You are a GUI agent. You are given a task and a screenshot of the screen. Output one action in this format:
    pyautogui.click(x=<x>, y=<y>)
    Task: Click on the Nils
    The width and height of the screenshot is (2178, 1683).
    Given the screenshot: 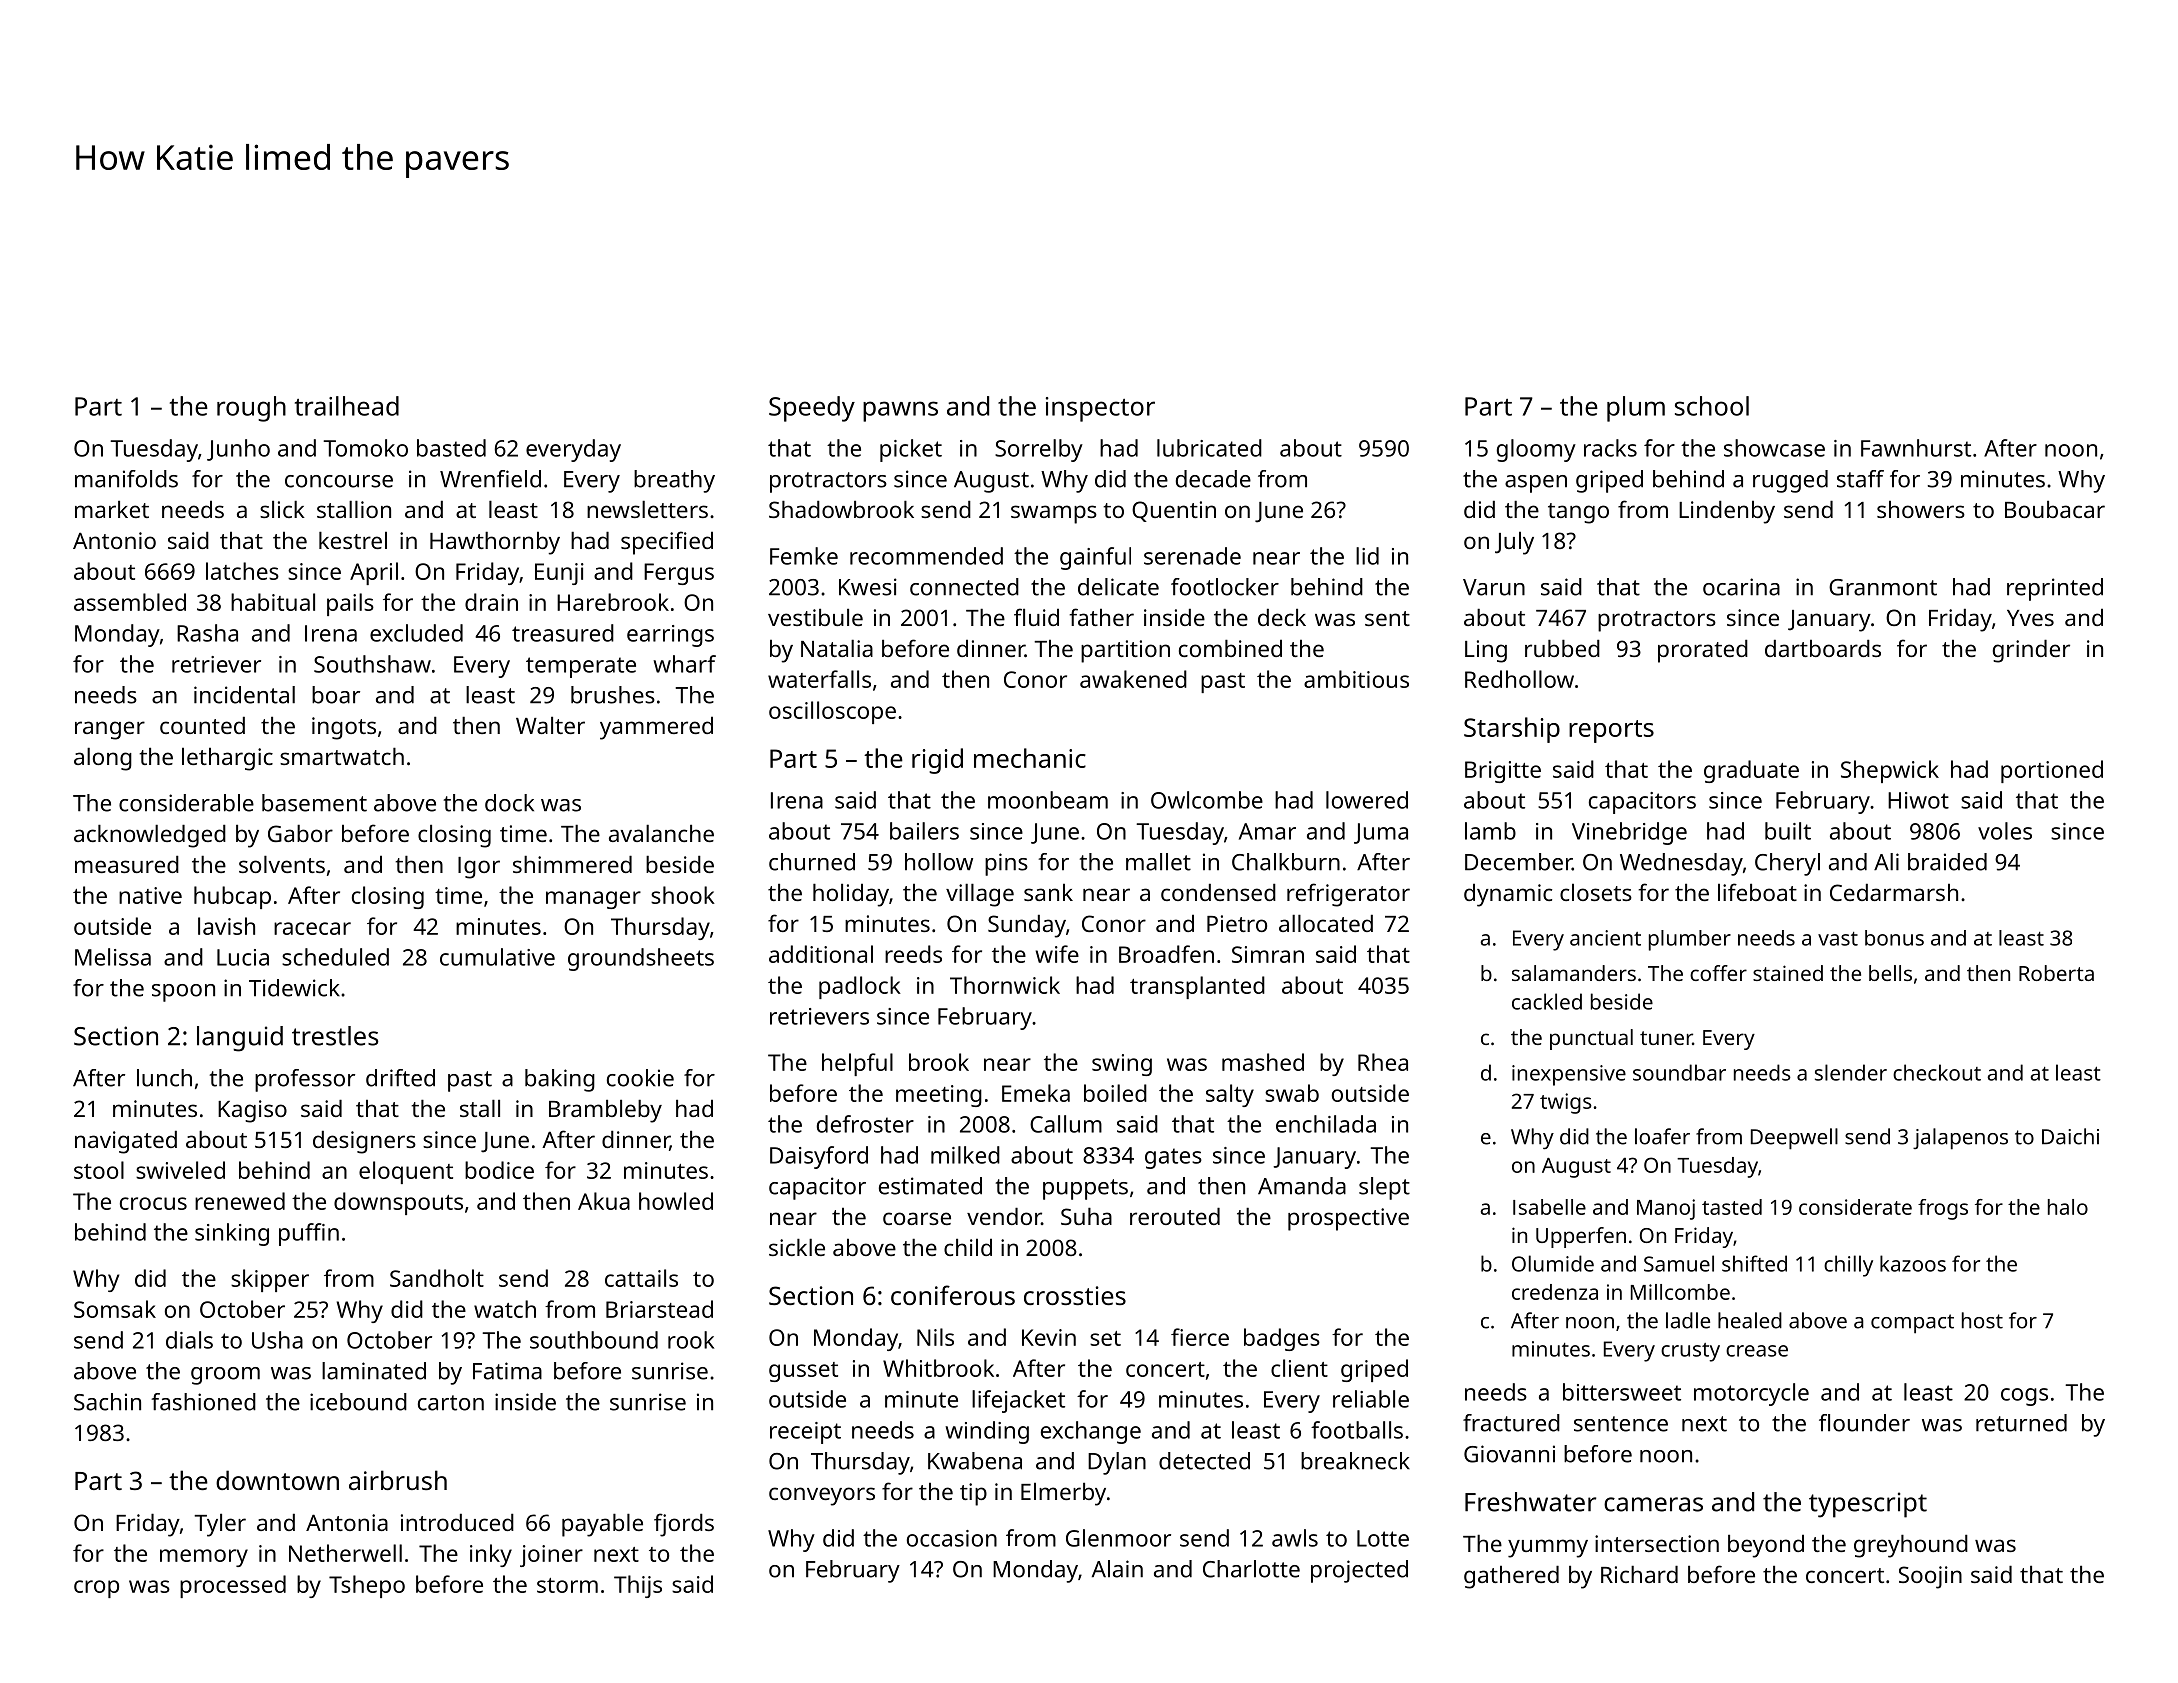 What is the action you would take?
    pyautogui.click(x=935, y=1337)
